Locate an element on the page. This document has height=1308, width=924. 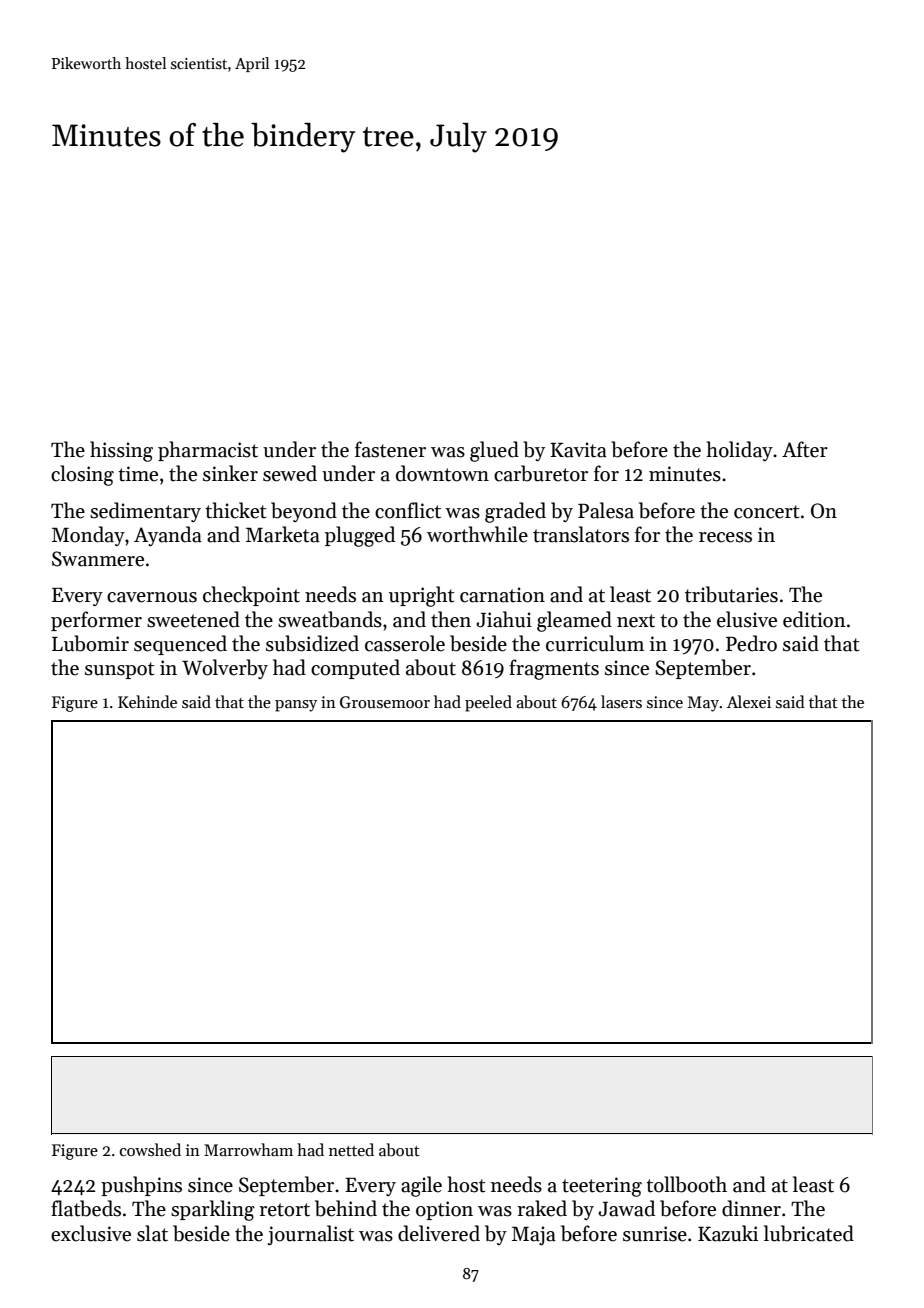
closing is located at coordinates (82, 475).
